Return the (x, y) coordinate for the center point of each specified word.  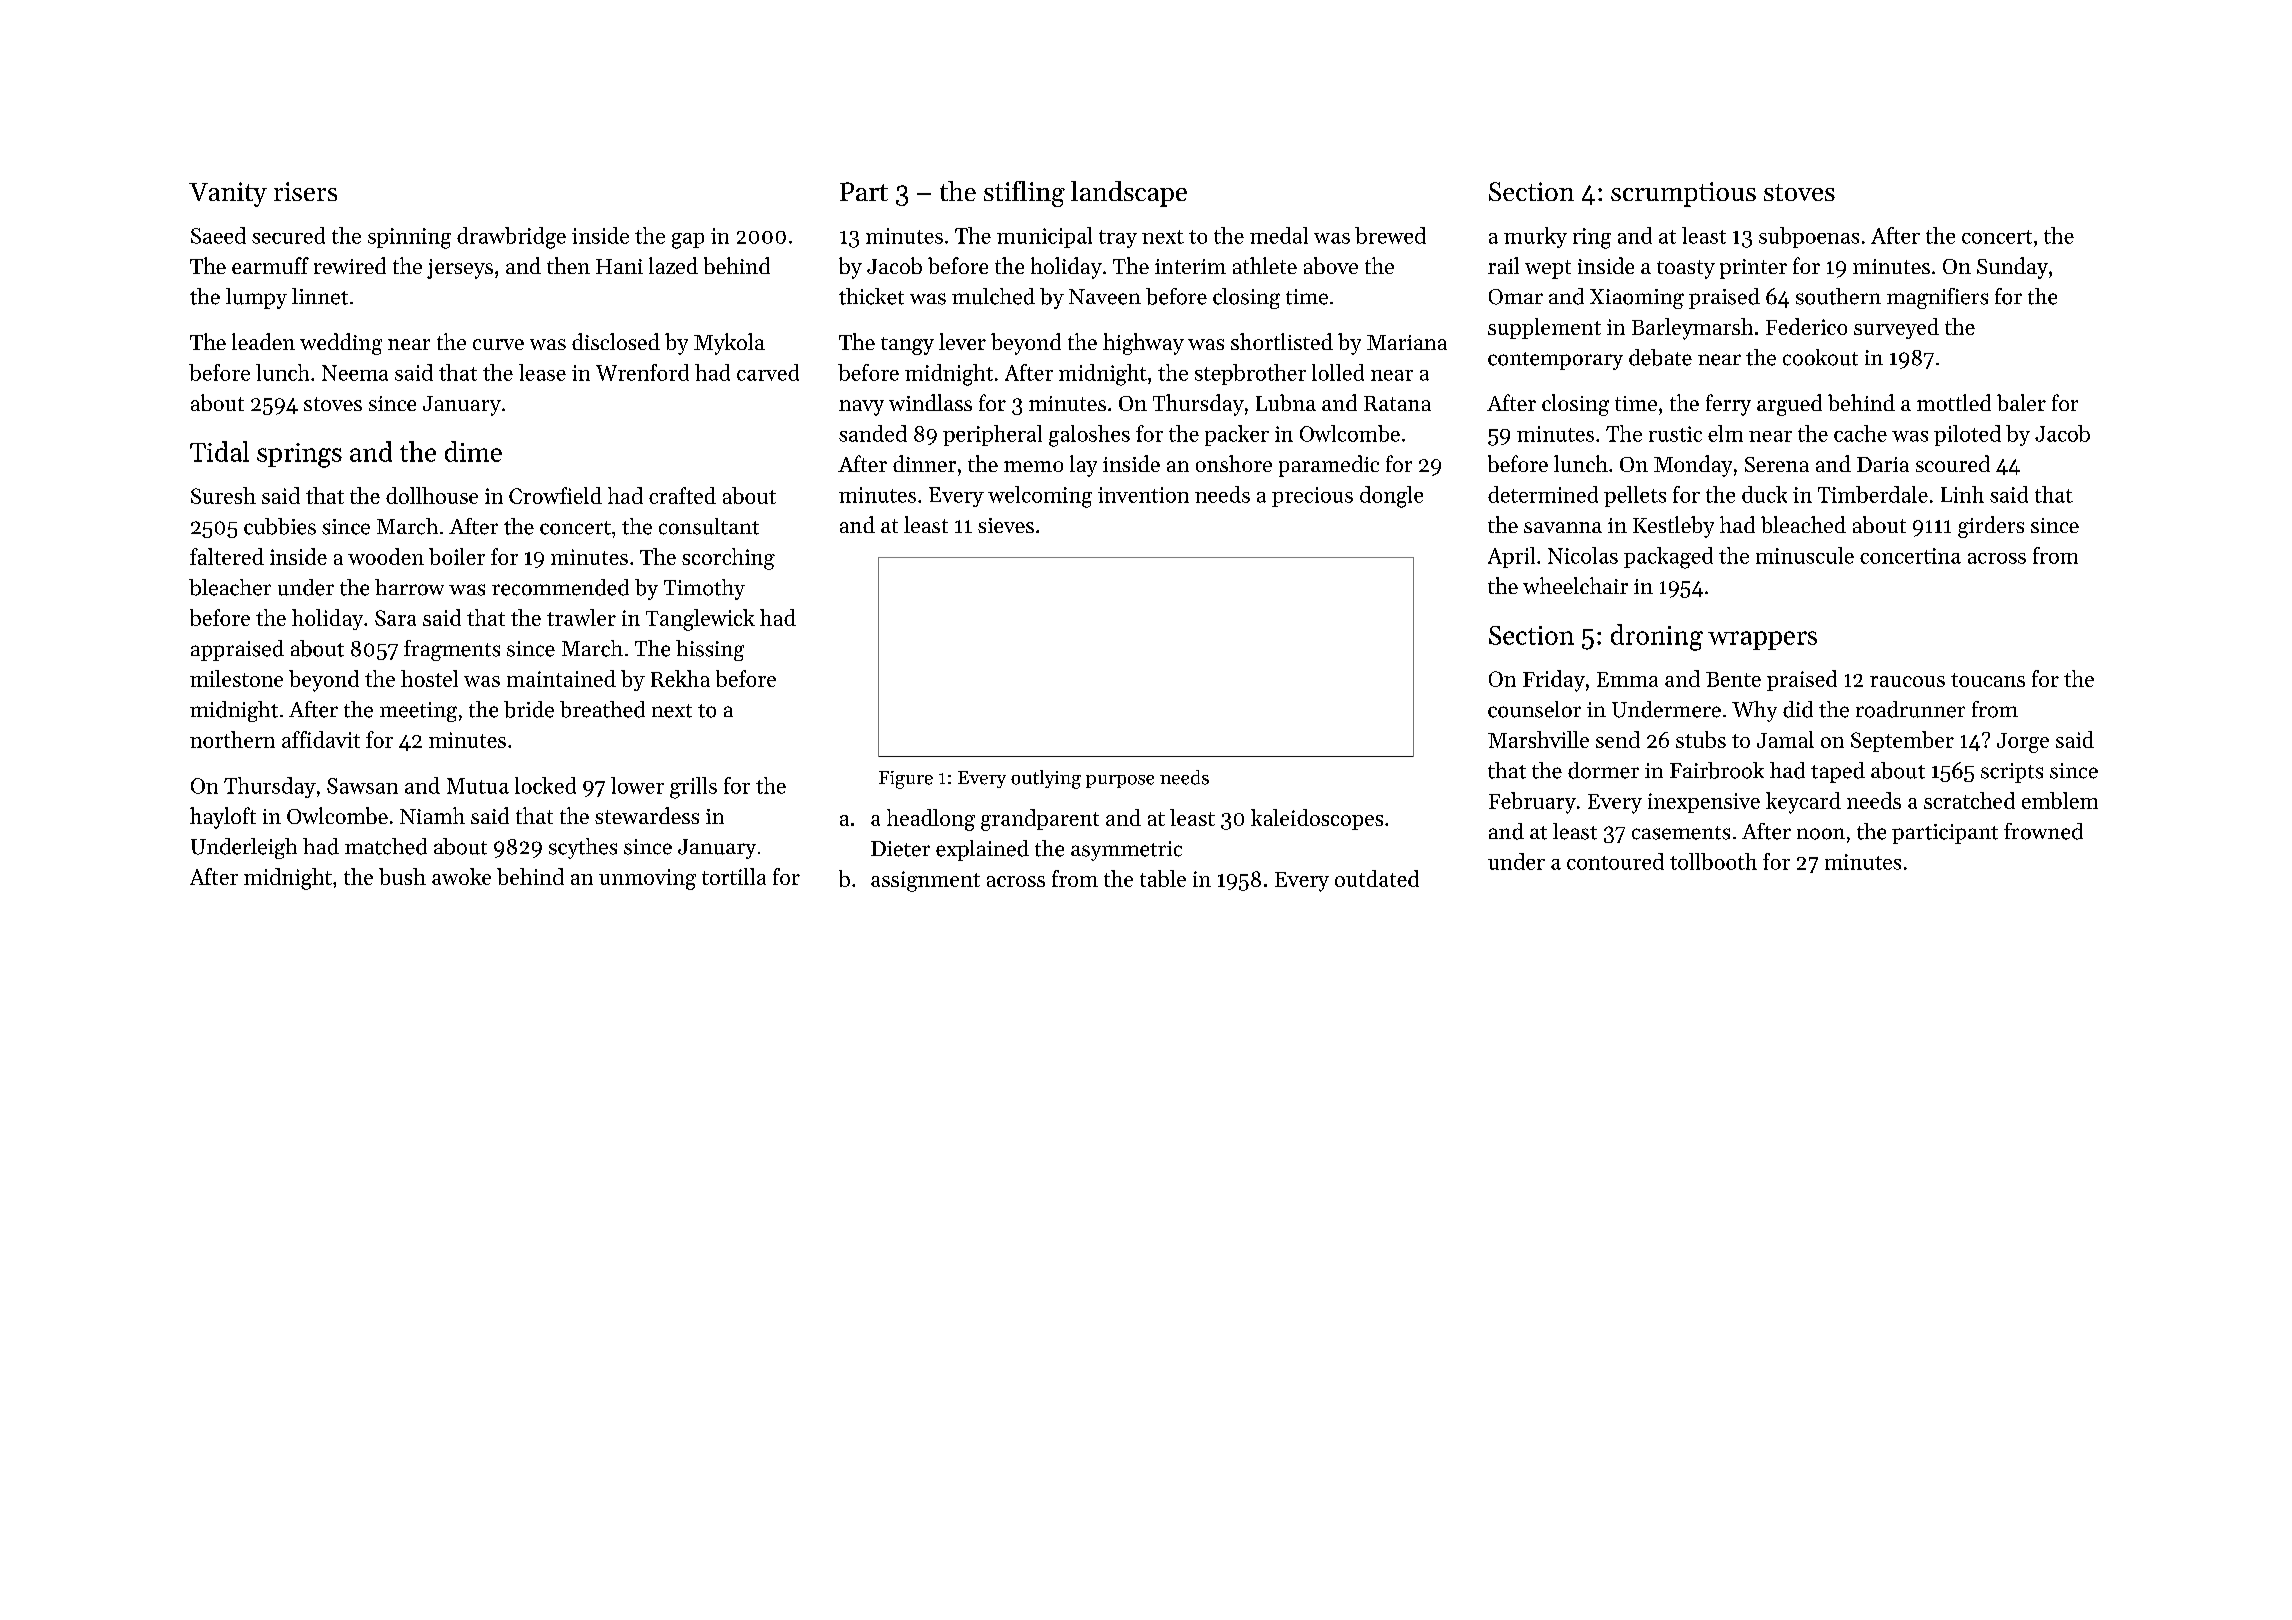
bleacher (230, 587)
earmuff (270, 265)
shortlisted (1282, 341)
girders (1991, 527)
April (1511, 557)
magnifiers (1937, 298)
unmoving (647, 879)
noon (1821, 834)
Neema (355, 373)
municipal (1044, 237)
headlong (931, 820)
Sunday (2012, 268)
